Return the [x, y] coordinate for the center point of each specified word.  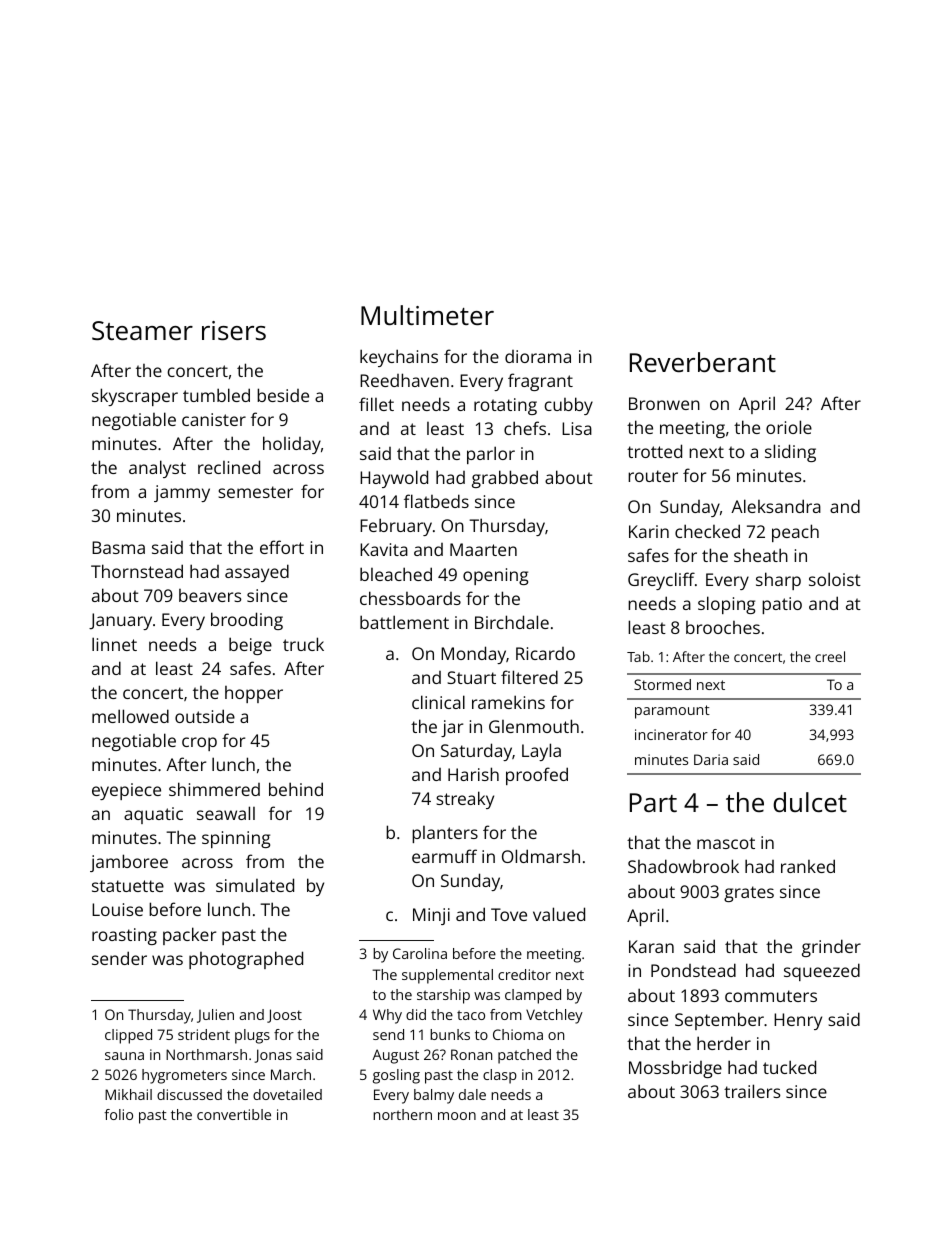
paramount [672, 712]
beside [283, 395]
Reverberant [703, 362]
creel [830, 656]
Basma [118, 547]
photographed [246, 960]
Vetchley [554, 1016]
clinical [438, 702]
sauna [124, 1056]
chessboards [410, 598]
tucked [789, 1067]
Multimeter [427, 315]
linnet [114, 644]
